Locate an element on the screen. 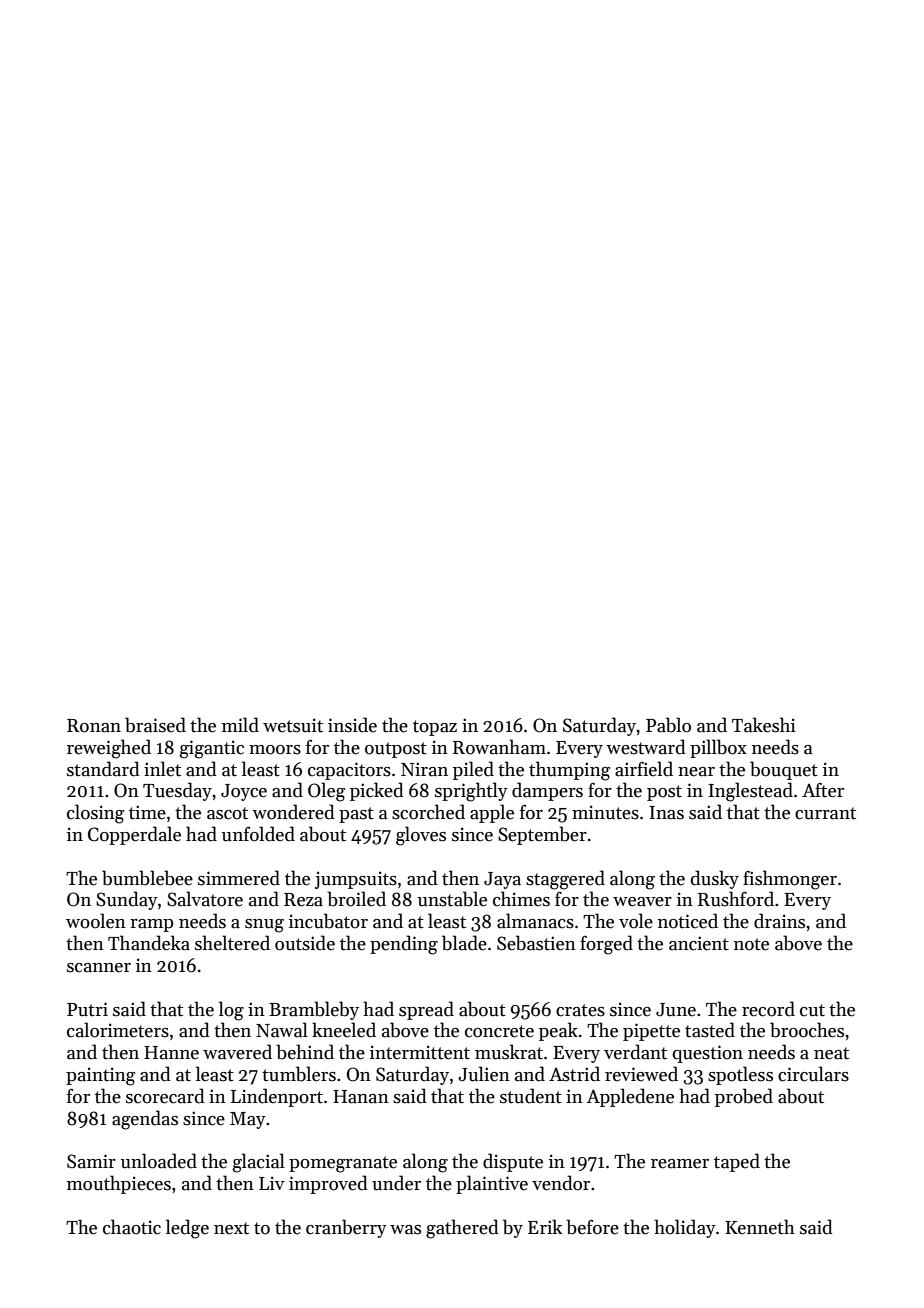 This screenshot has height=1308, width=924. Jaya is located at coordinates (502, 880).
